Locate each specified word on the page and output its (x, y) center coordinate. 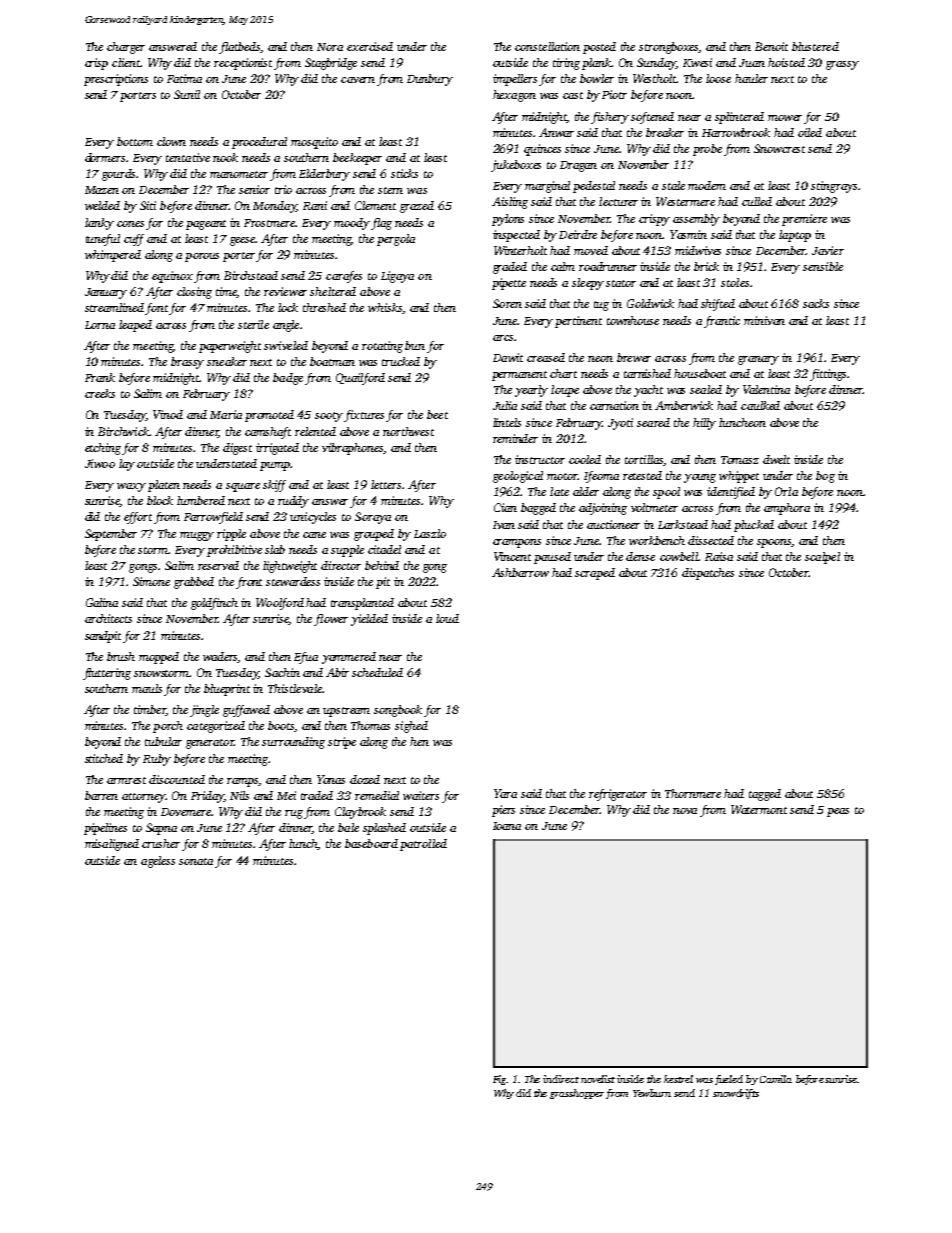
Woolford (280, 604)
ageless (158, 862)
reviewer (285, 291)
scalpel (822, 558)
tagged (765, 795)
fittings (828, 375)
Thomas (370, 725)
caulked (760, 405)
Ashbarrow (520, 572)
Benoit (771, 46)
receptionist (243, 64)
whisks (385, 308)
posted (599, 48)
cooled (585, 459)
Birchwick (123, 431)
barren (101, 795)
